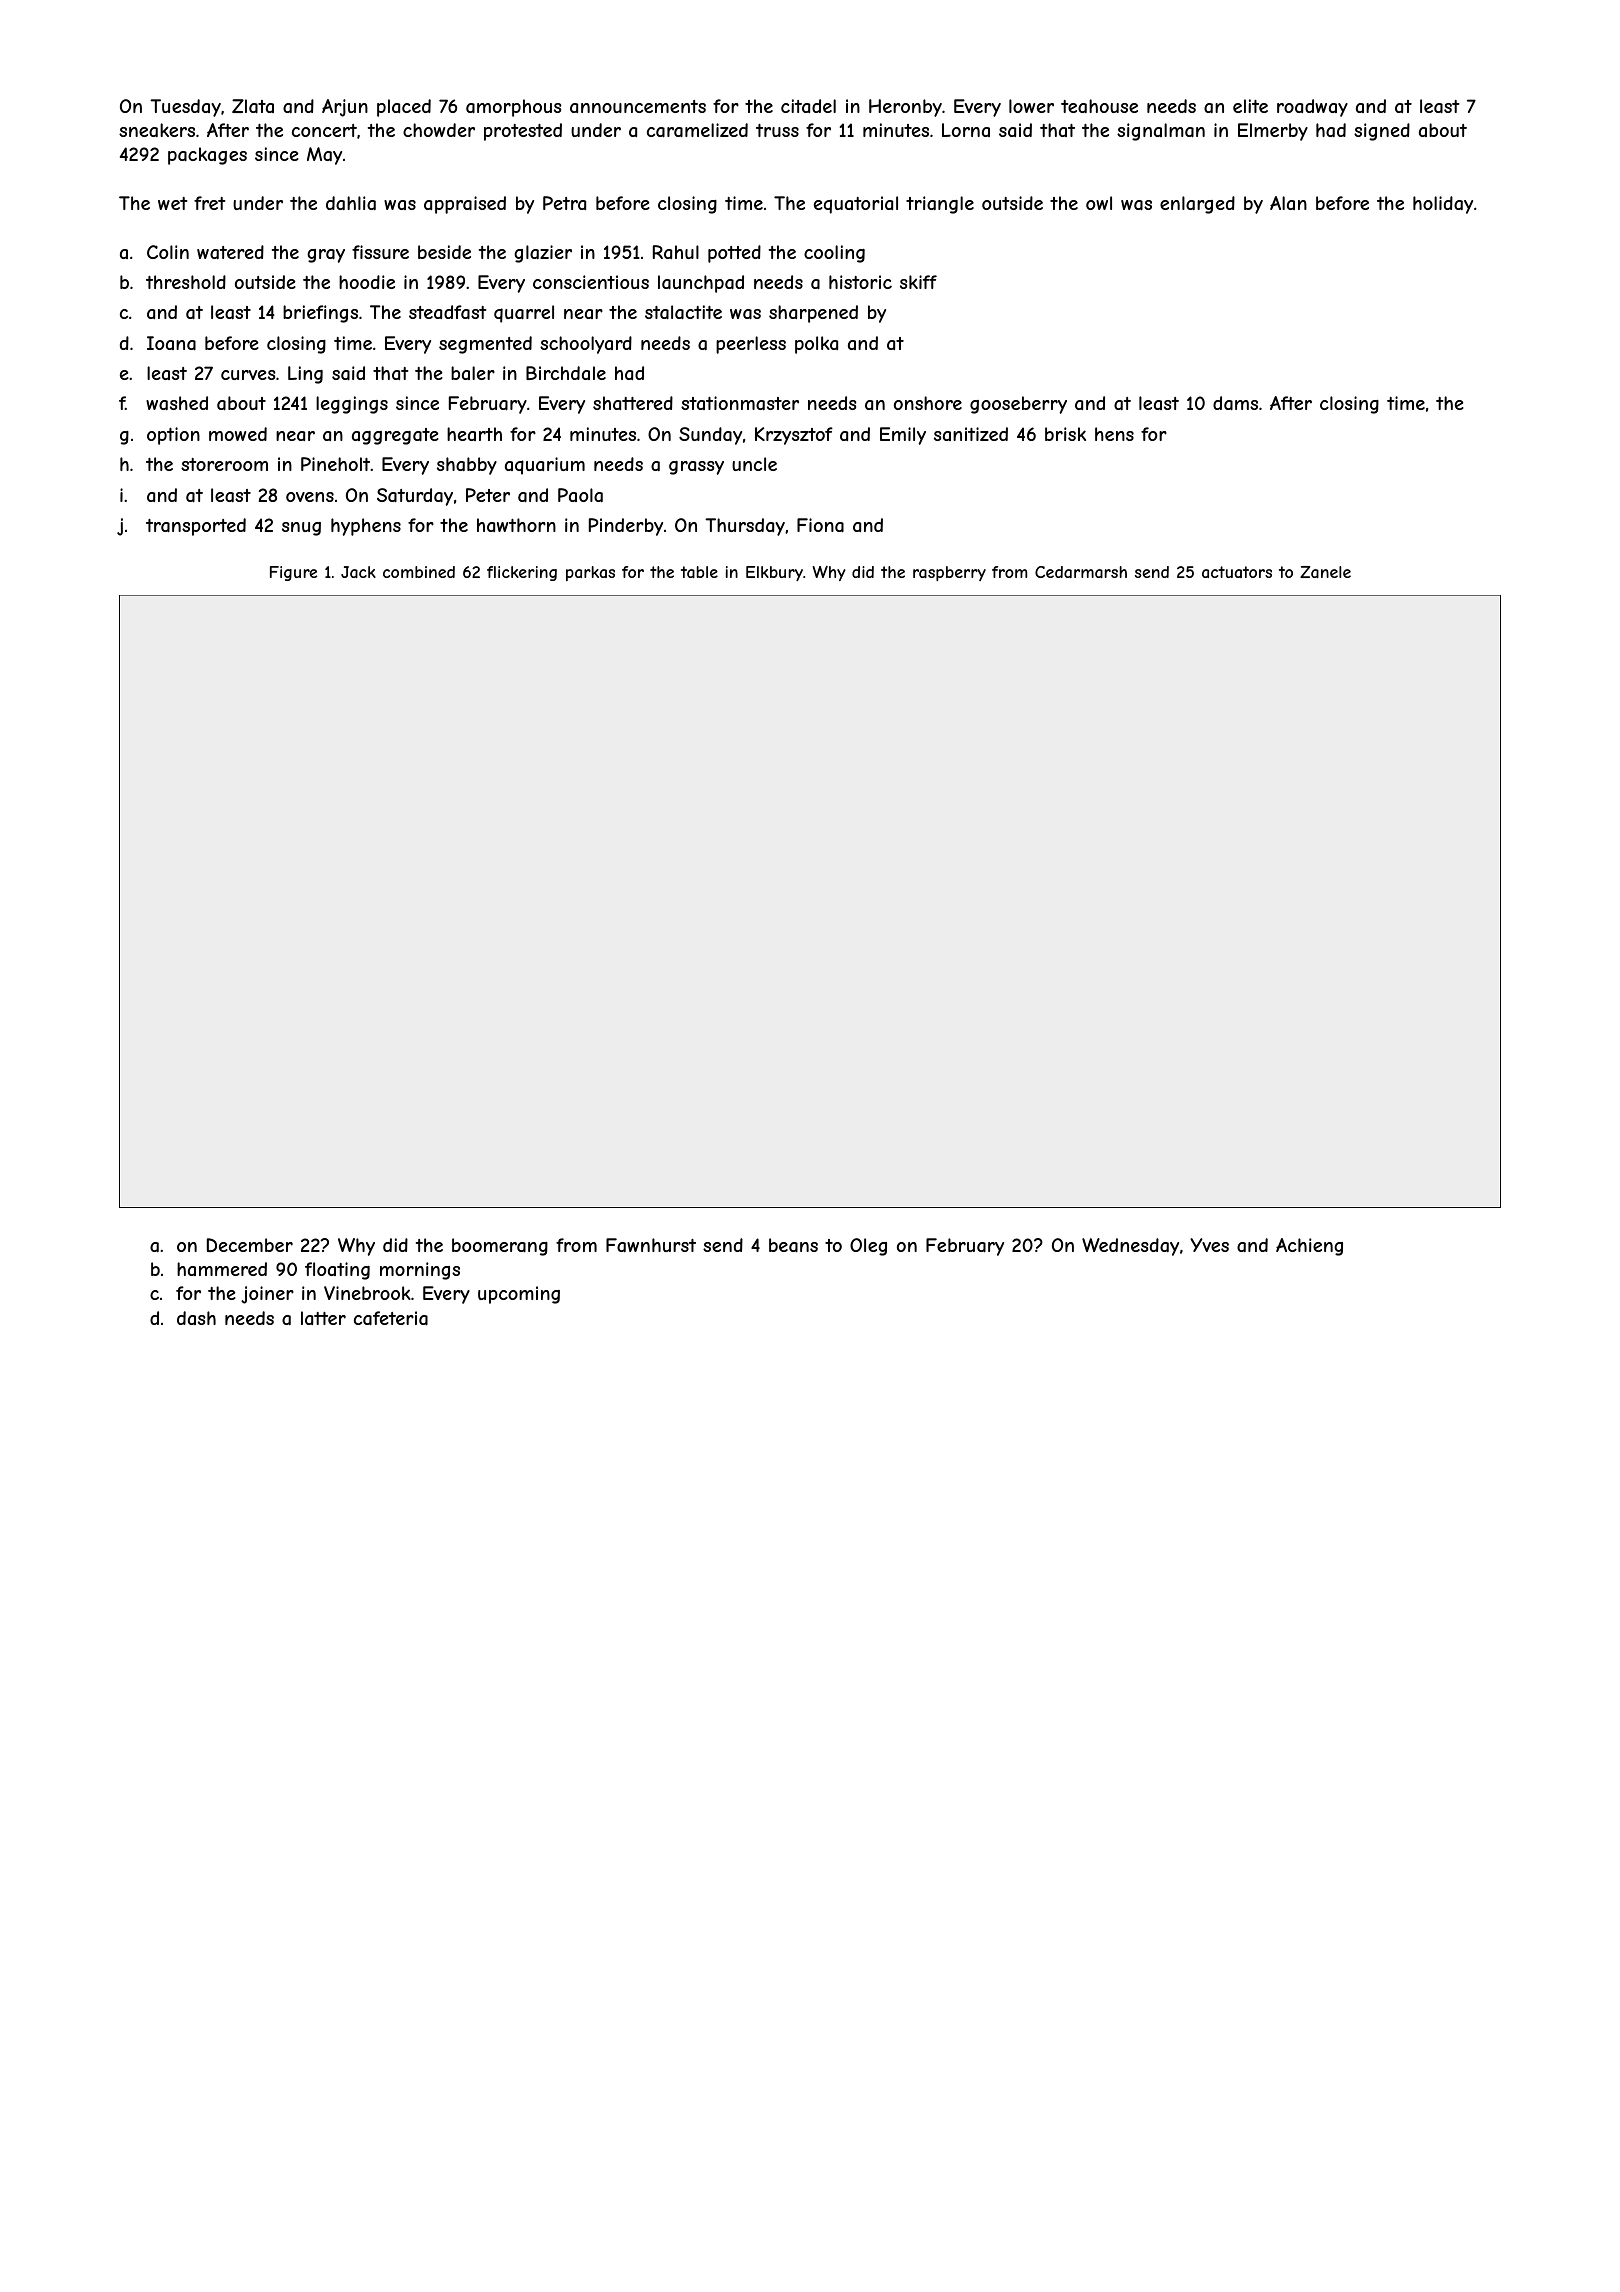 This image has height=2292, width=1620. What do you see at coordinates (868, 1247) in the image?
I see `Oleg` at bounding box center [868, 1247].
